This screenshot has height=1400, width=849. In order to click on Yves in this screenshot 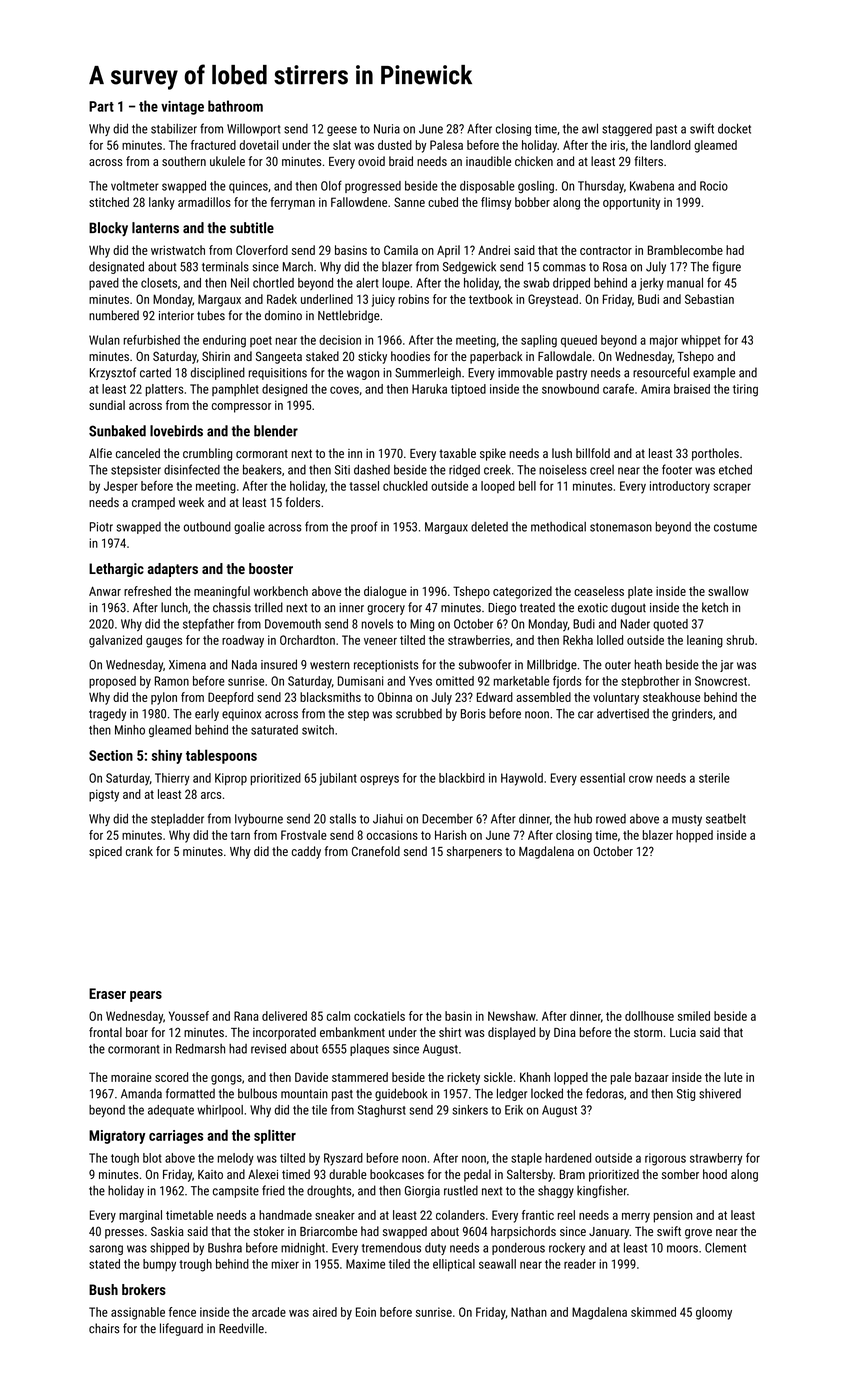, I will do `click(420, 681)`.
